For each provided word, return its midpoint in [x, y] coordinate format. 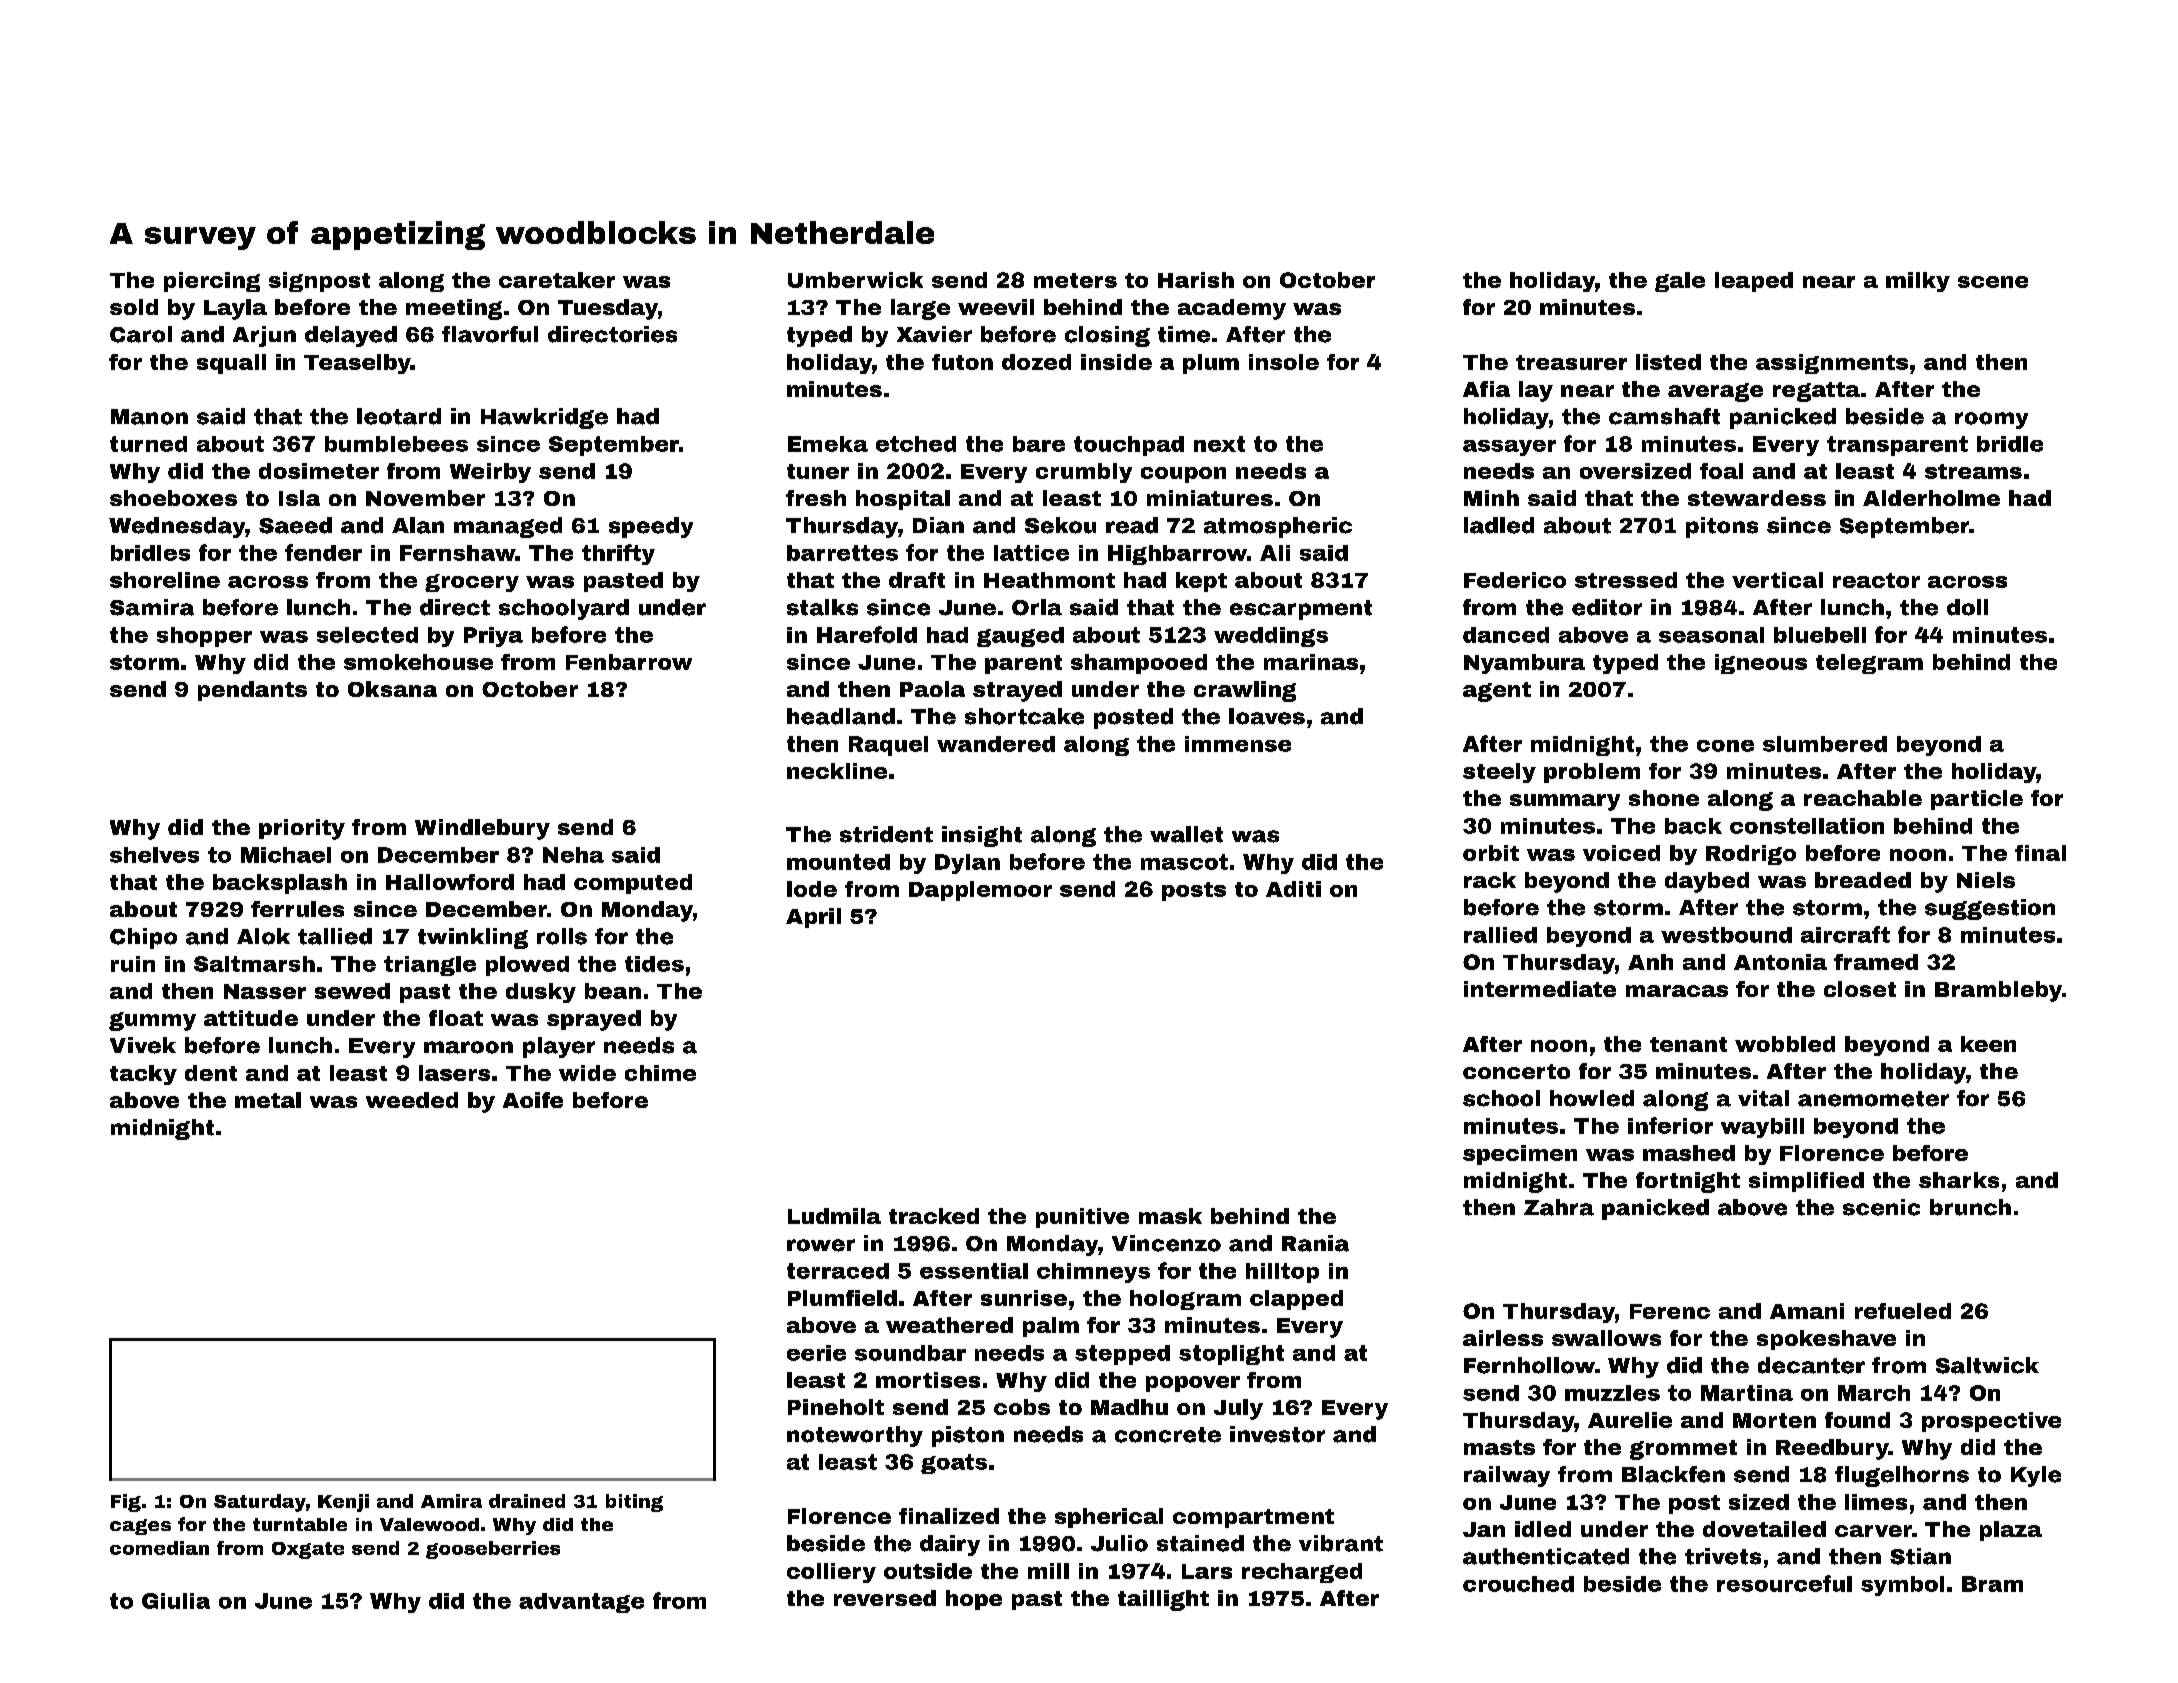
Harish [1196, 280]
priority [302, 829]
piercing [212, 282]
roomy [1991, 420]
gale [1680, 282]
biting [634, 1503]
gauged [1020, 637]
